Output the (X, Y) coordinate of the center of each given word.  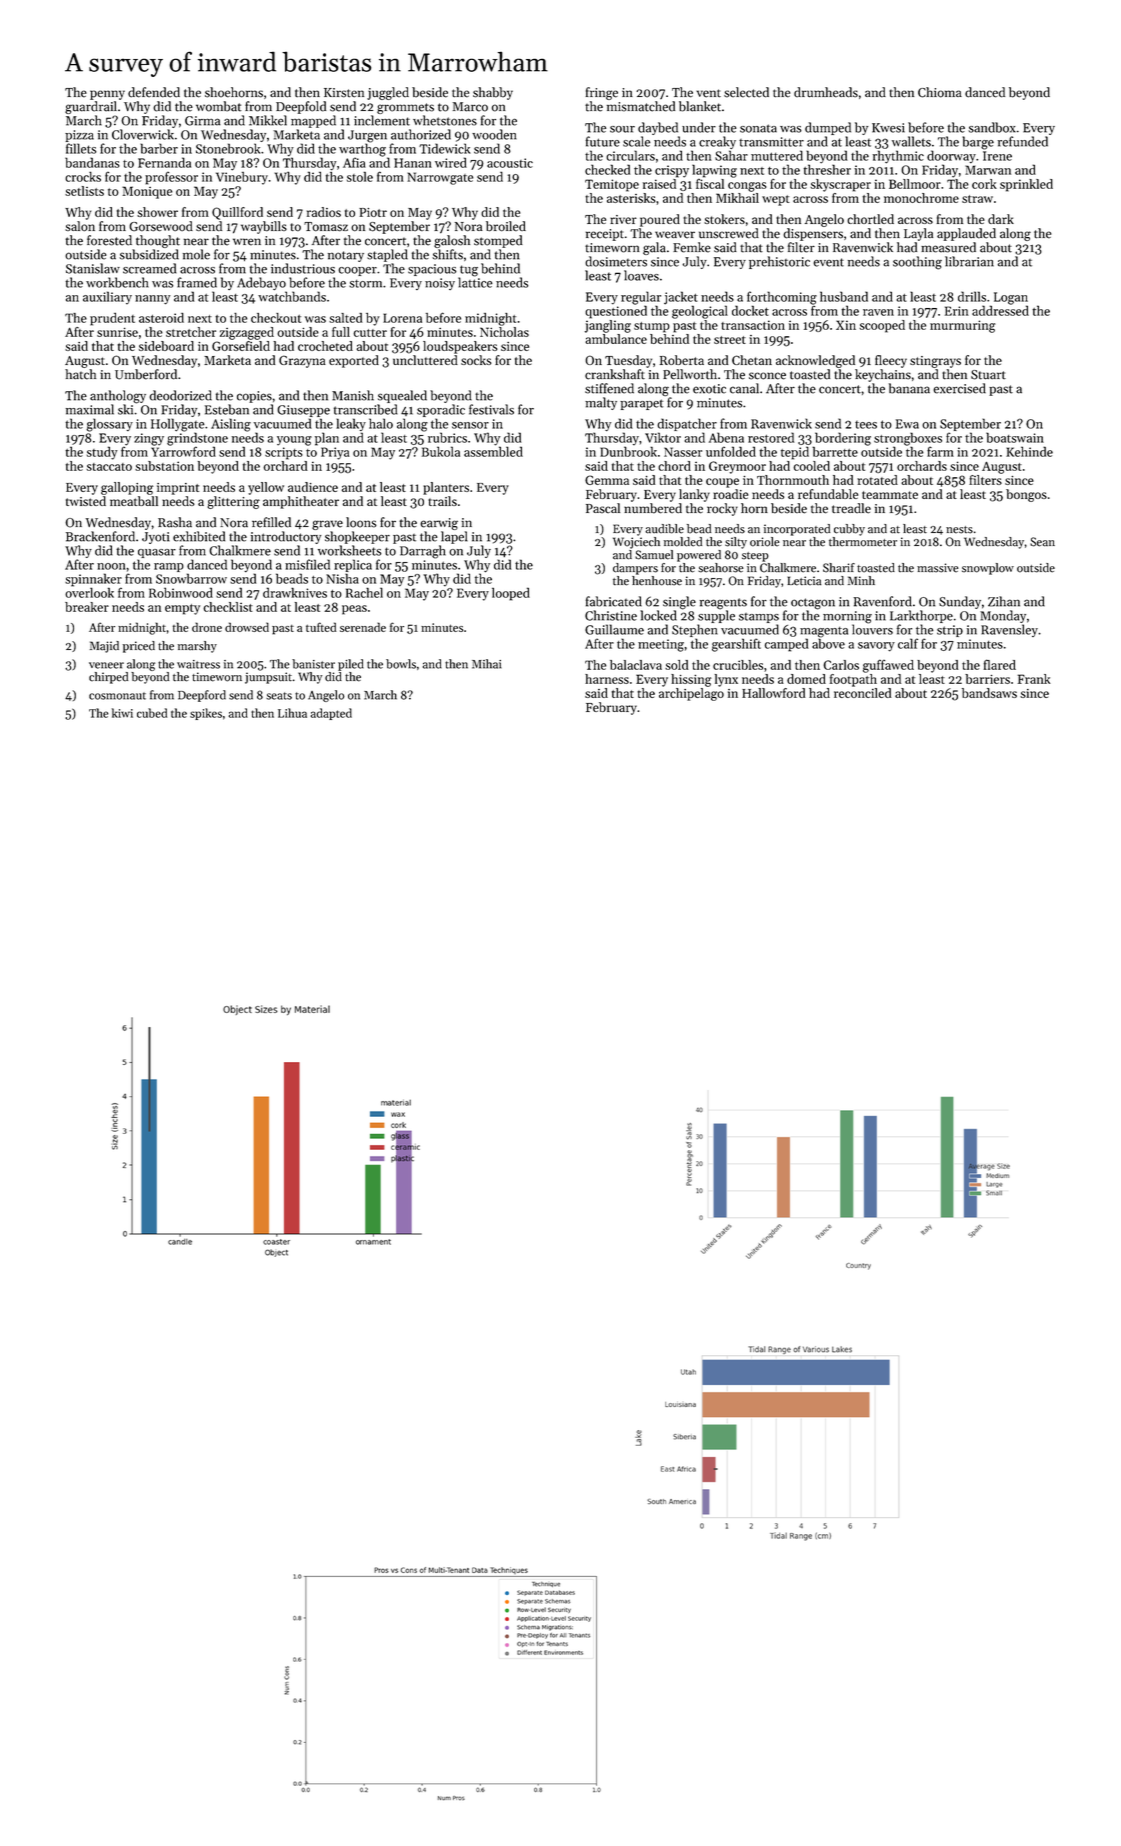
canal (744, 388)
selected (746, 92)
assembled (493, 451)
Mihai (486, 664)
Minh (861, 580)
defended (154, 92)
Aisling (231, 425)
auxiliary (107, 297)
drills (972, 296)
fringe (602, 93)
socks (476, 360)
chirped (108, 678)
